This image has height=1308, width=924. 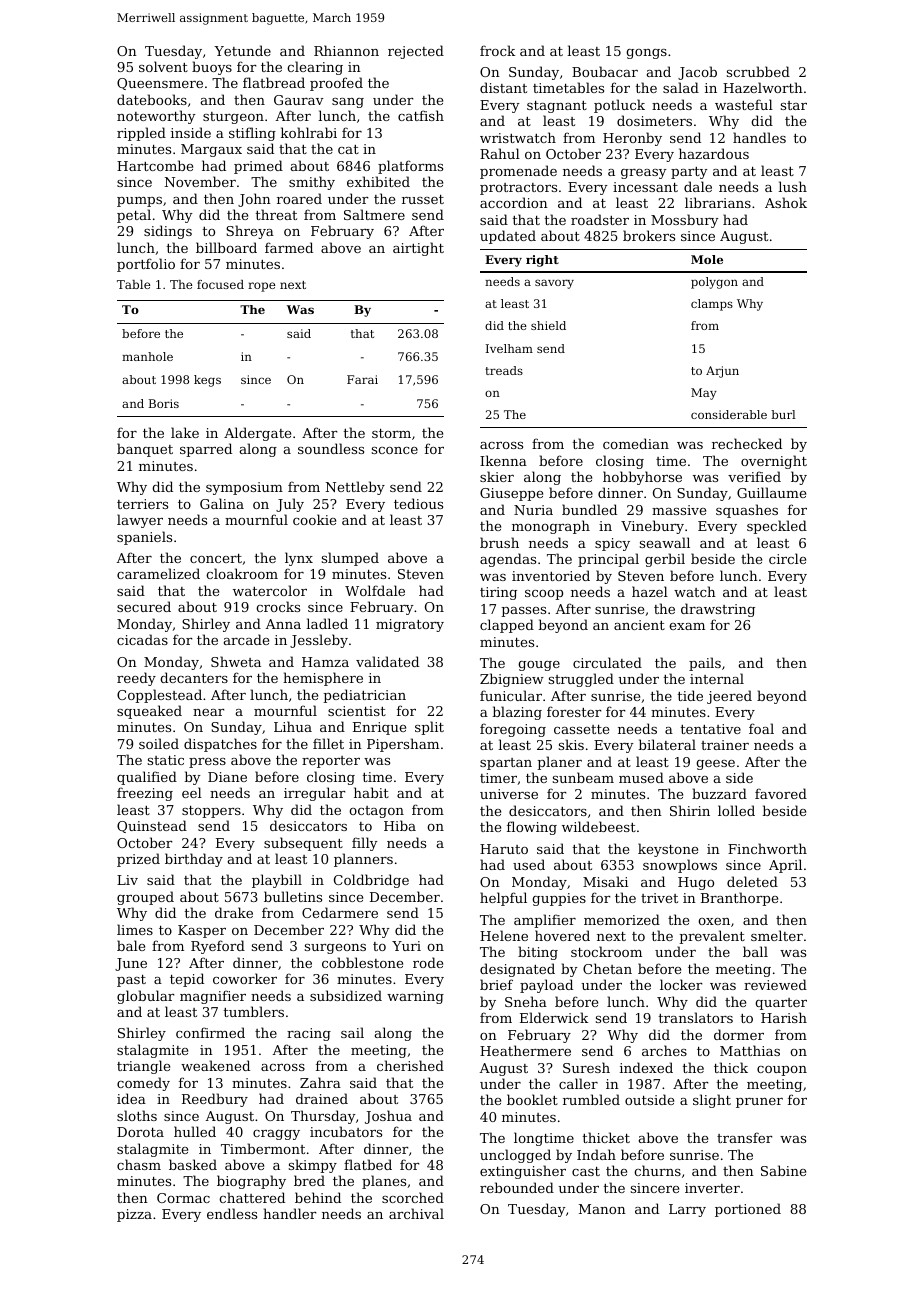 I want to click on Heronby, so click(x=632, y=139).
